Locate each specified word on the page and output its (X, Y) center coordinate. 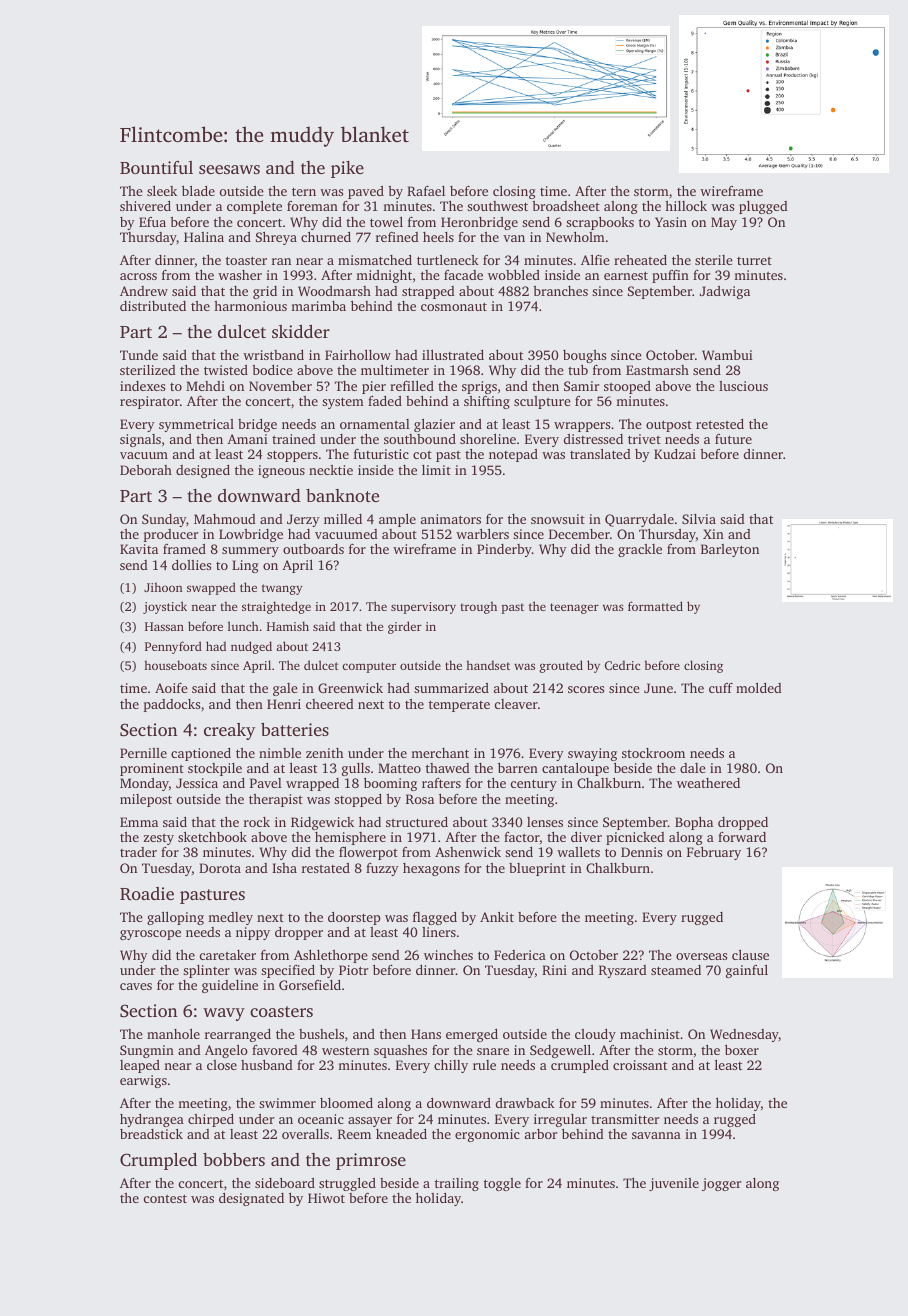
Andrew (144, 291)
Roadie (147, 894)
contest (165, 1198)
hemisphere (350, 838)
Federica (520, 955)
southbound (420, 439)
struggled (347, 1184)
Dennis (641, 852)
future (733, 439)
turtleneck (448, 260)
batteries (295, 729)
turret (754, 261)
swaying (592, 754)
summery (250, 552)
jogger (721, 1184)
